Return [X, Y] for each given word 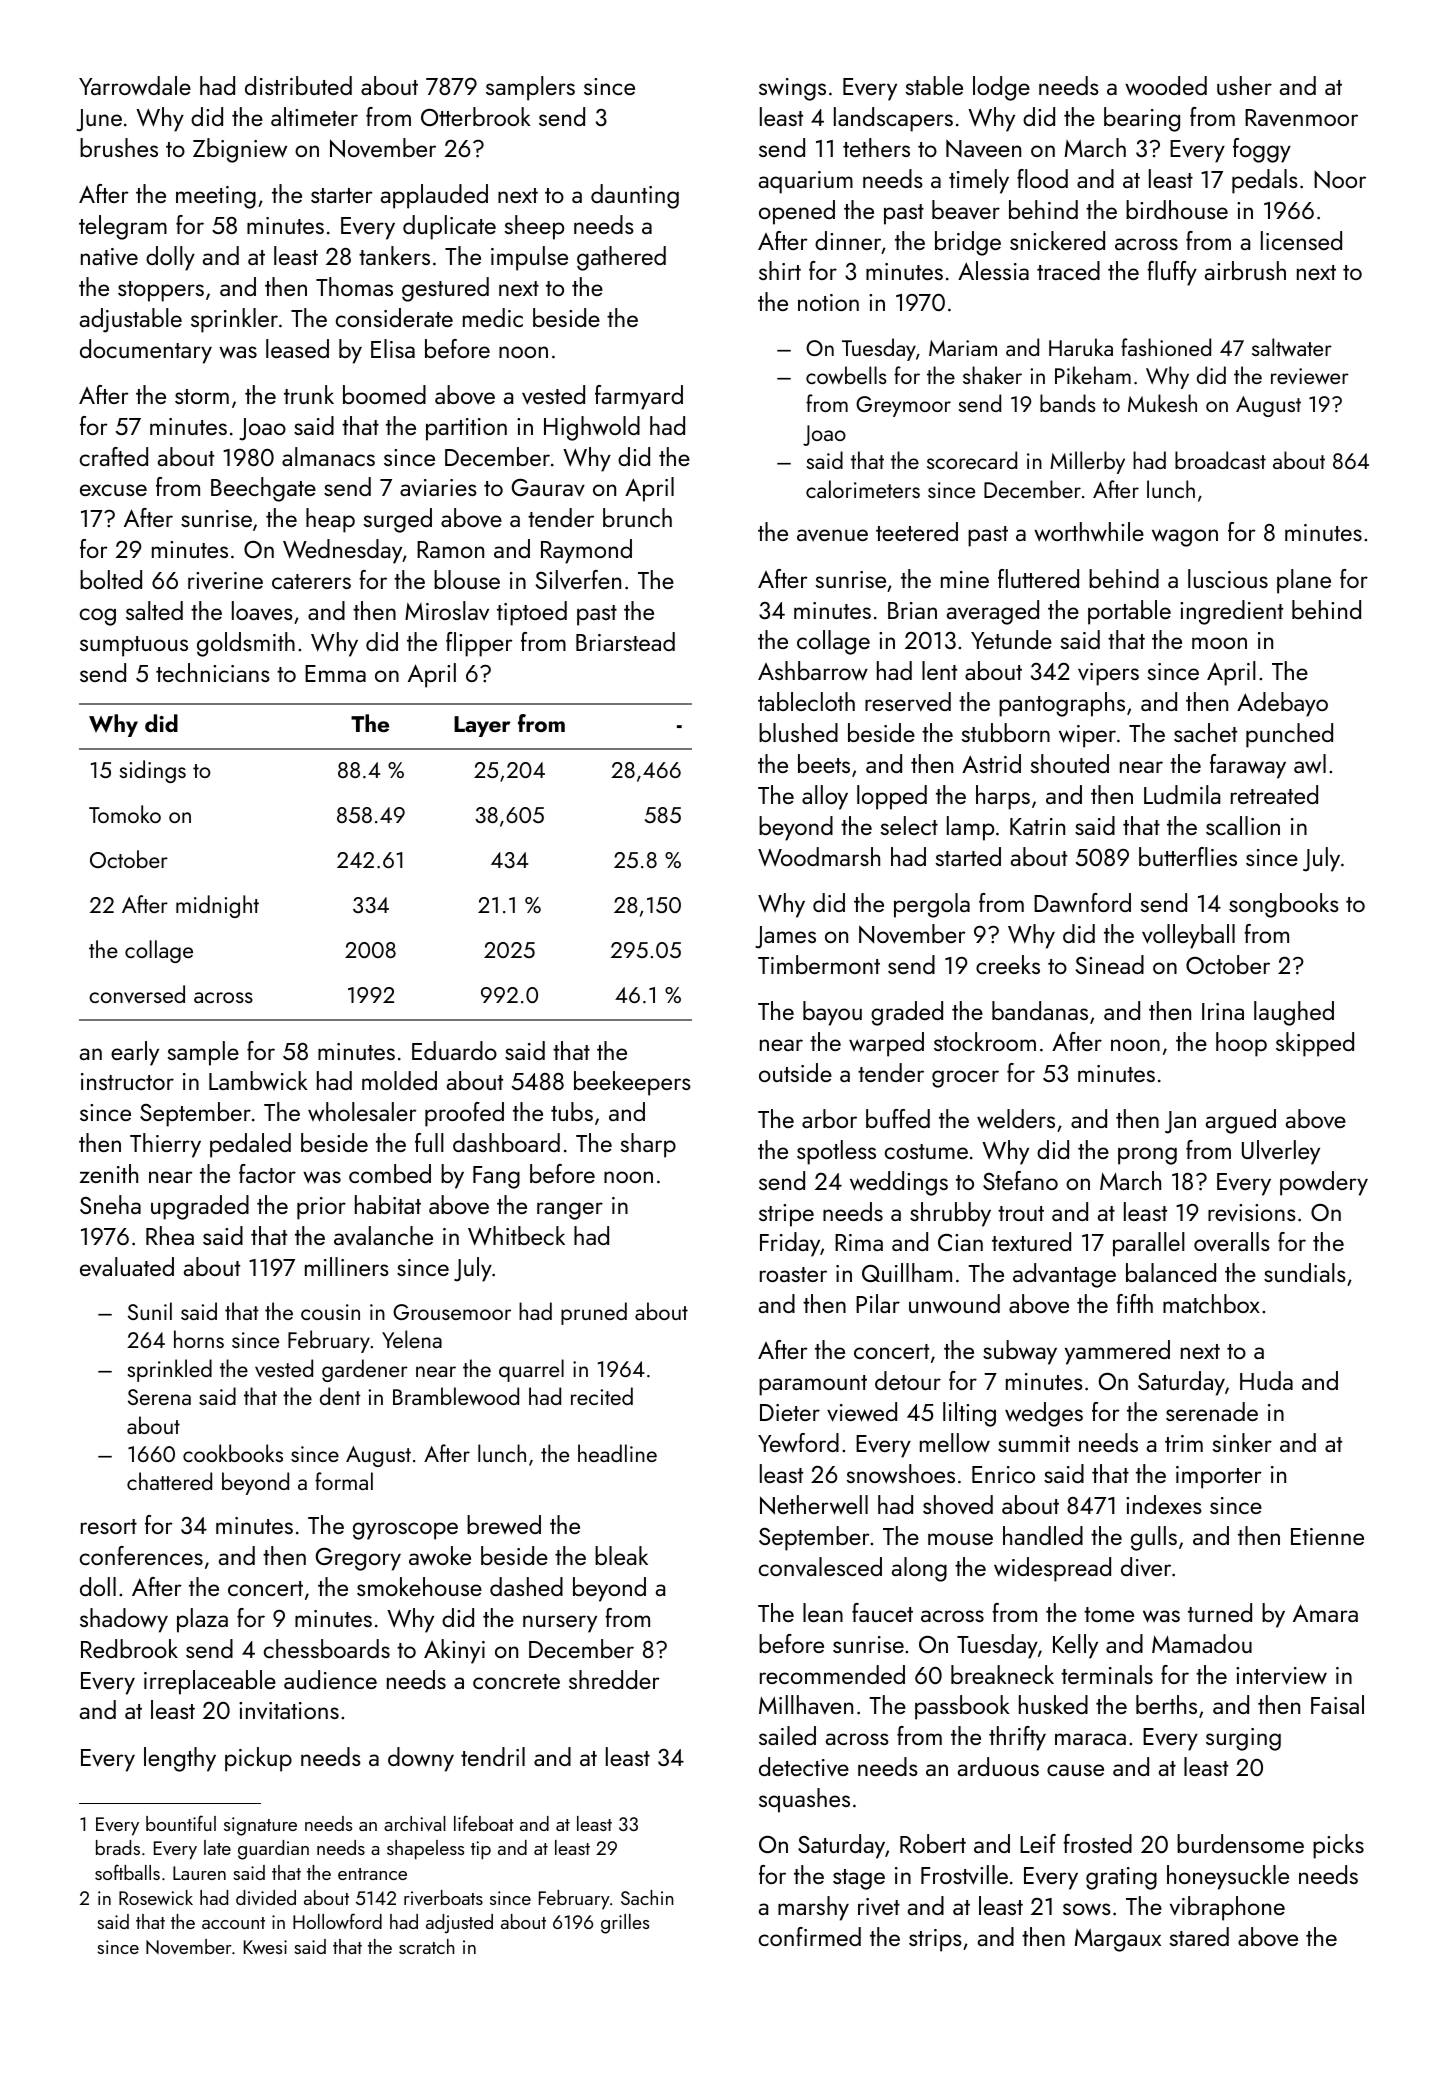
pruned [594, 1313]
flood [1042, 178]
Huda [1266, 1380]
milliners [347, 1266]
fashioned [1166, 347]
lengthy [180, 1759]
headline [617, 1453]
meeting [216, 197]
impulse [529, 258]
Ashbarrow [813, 671]
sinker [1242, 1442]
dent [340, 1396]
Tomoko [125, 814]
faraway [1248, 766]
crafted [114, 456]
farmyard [639, 397]
